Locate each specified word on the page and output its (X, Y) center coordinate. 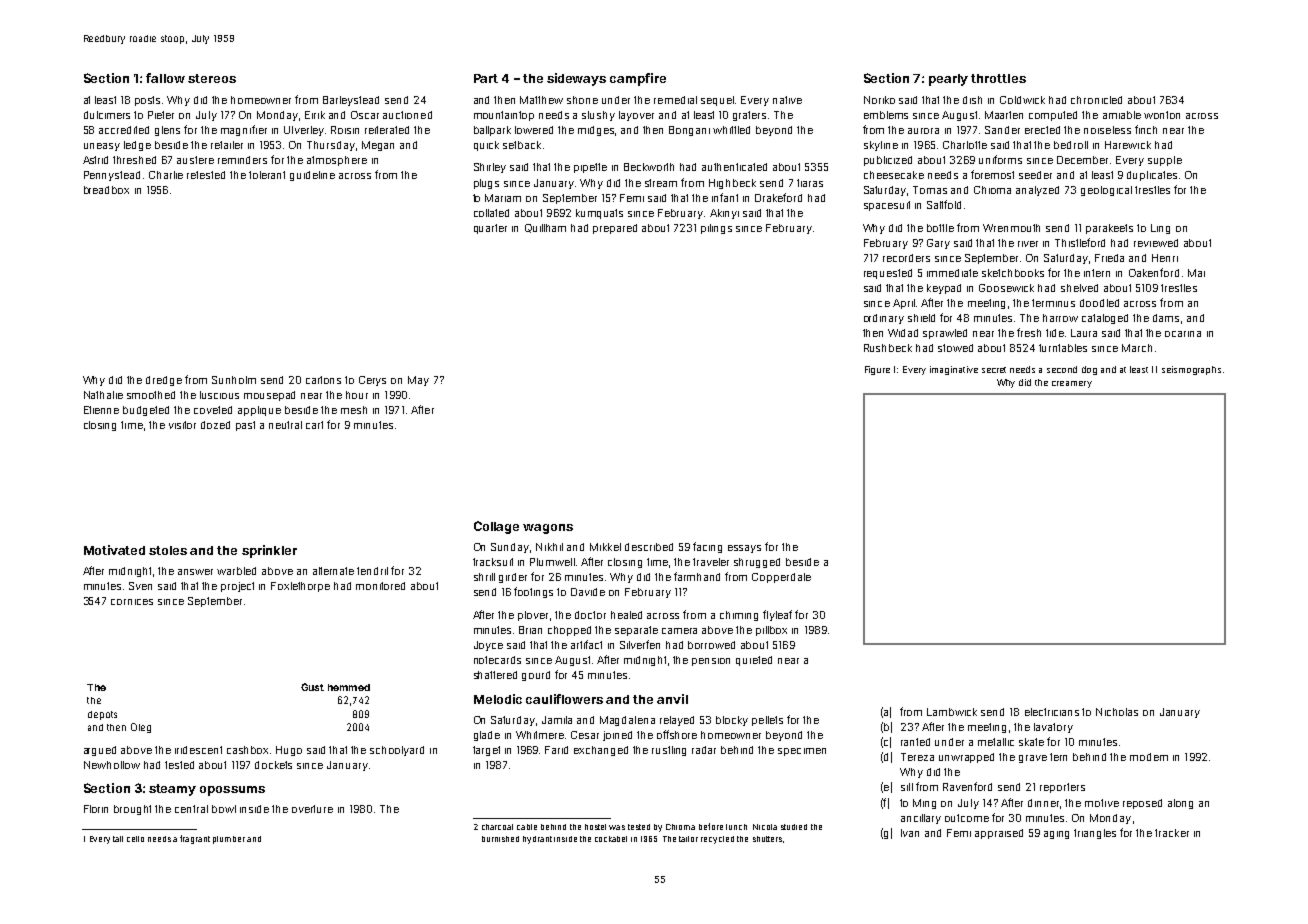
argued (100, 751)
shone (582, 100)
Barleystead (351, 101)
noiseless (1107, 130)
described (649, 547)
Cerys (372, 381)
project (237, 587)
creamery (1072, 384)
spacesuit (887, 206)
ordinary (884, 319)
